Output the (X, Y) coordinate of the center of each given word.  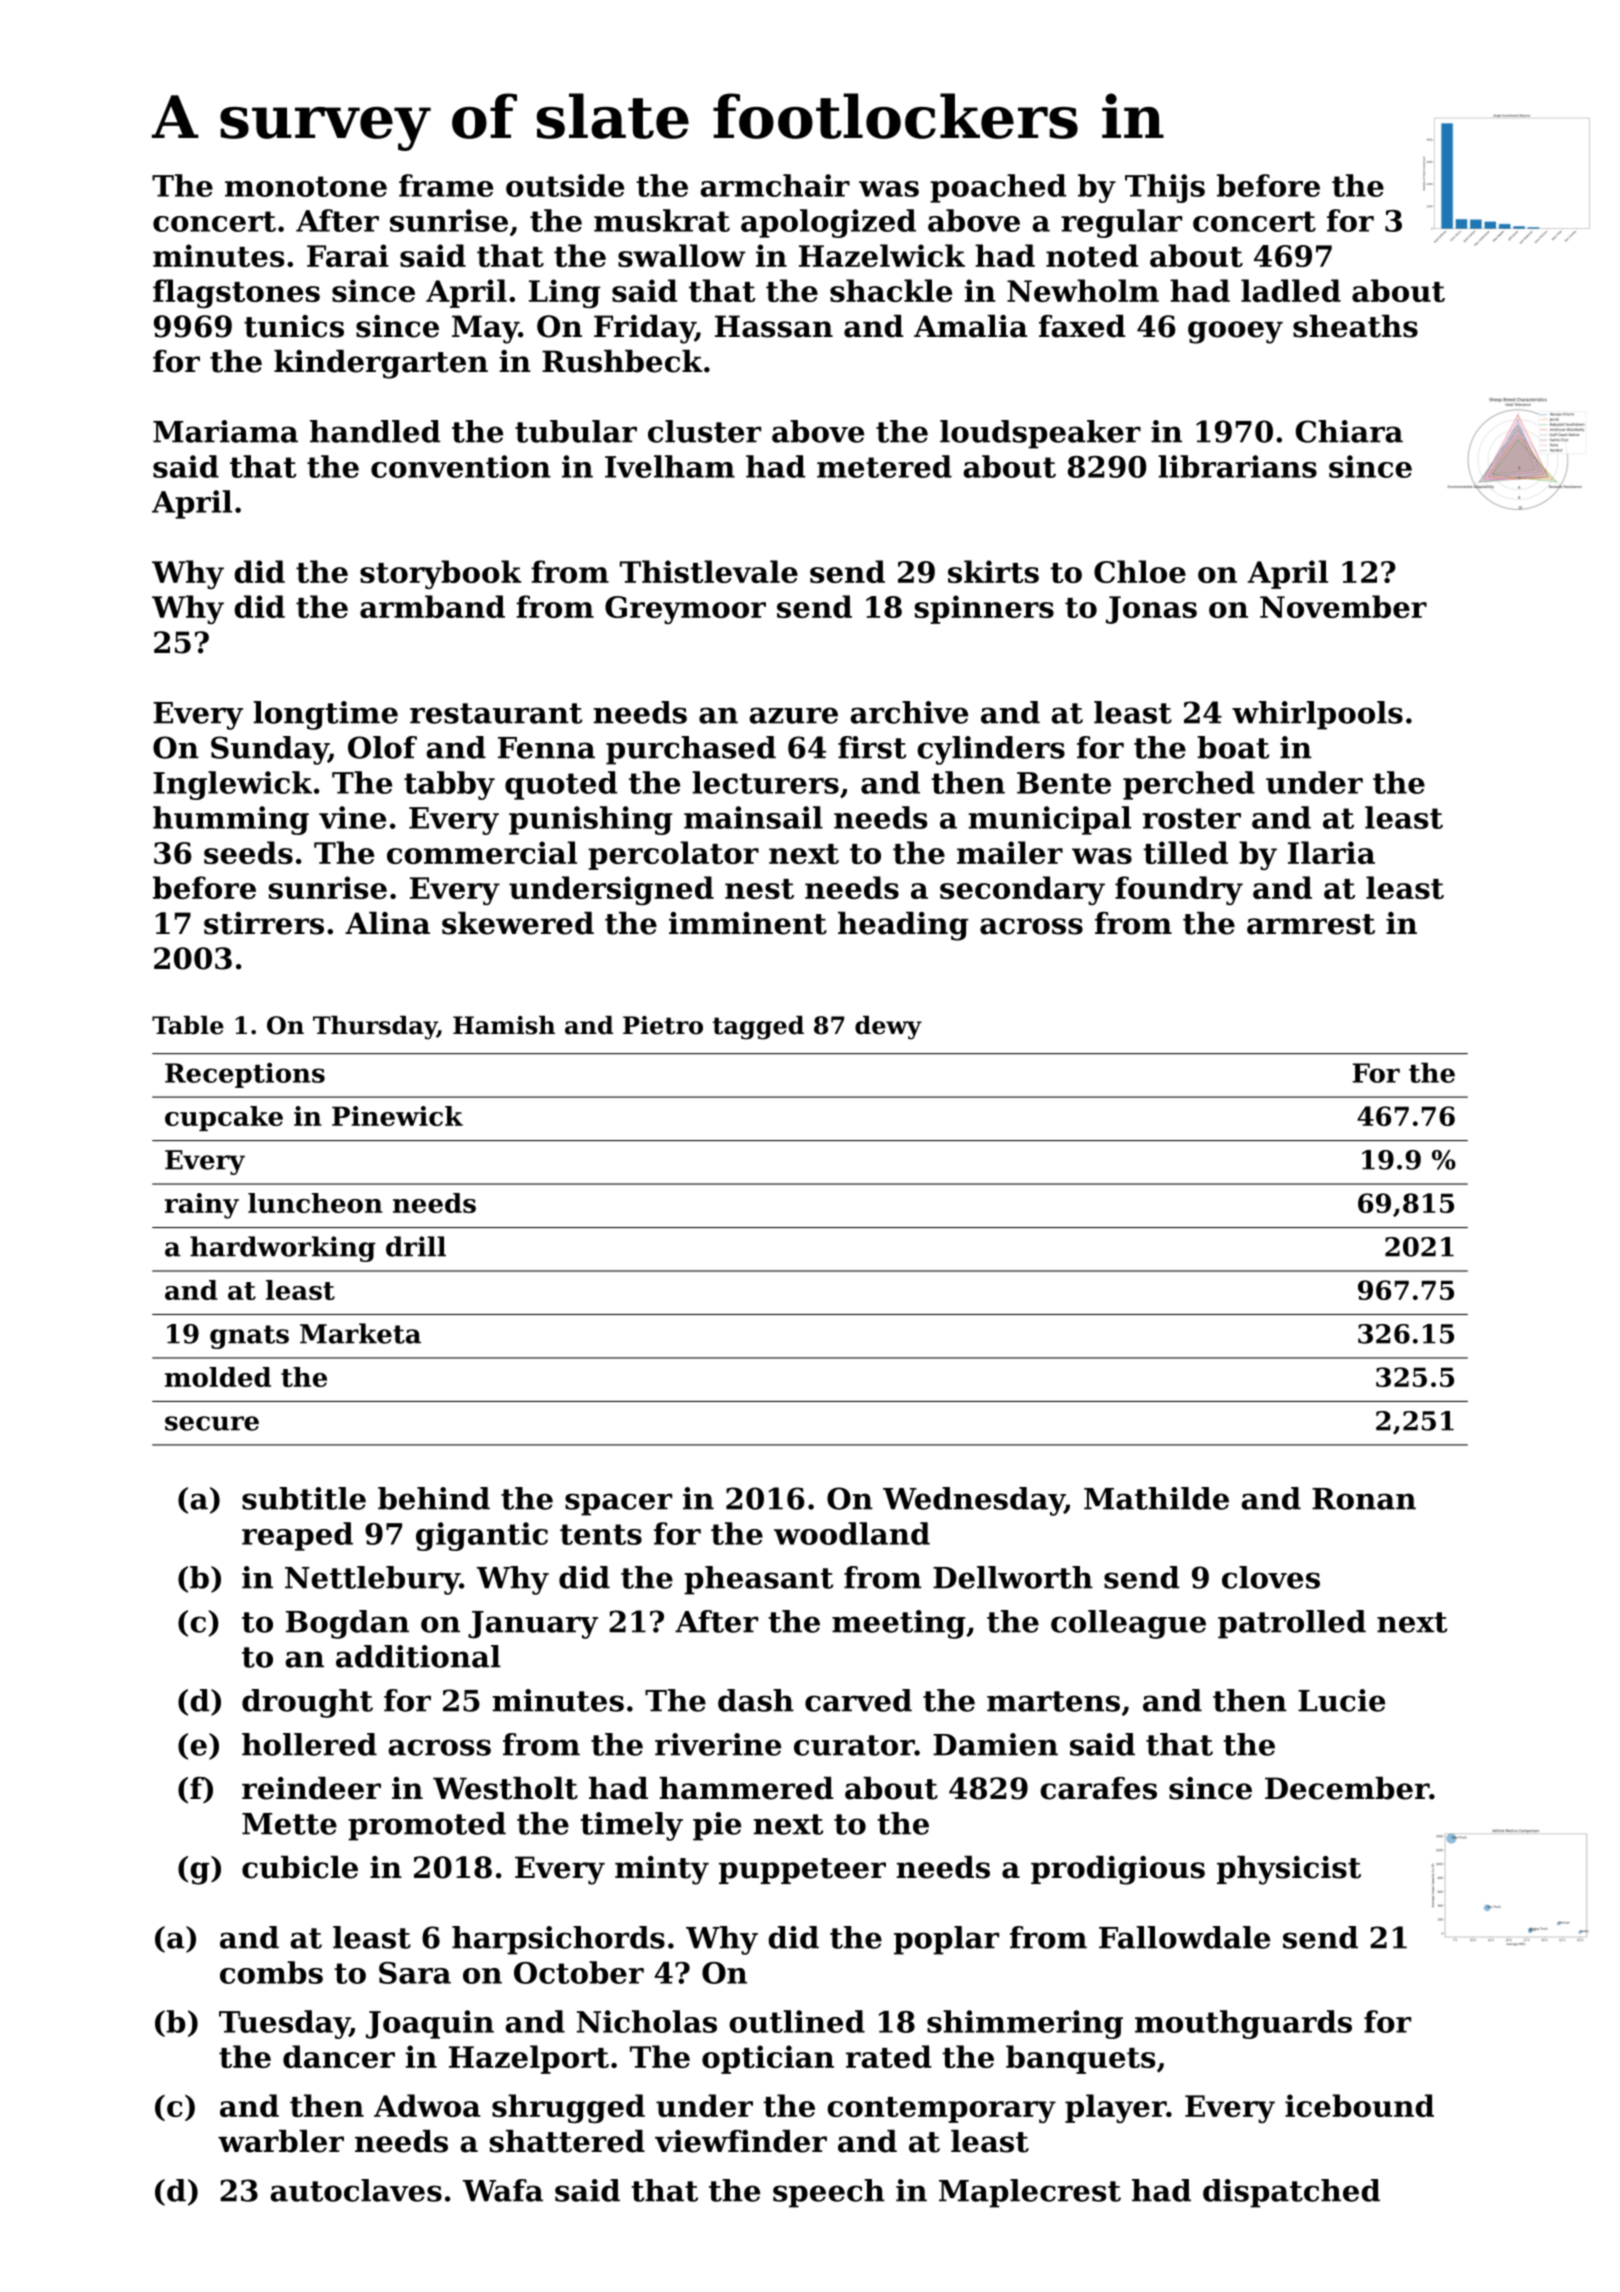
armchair (775, 185)
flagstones (236, 293)
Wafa (502, 2190)
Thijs (1165, 188)
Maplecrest (1030, 2193)
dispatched (1291, 2193)
